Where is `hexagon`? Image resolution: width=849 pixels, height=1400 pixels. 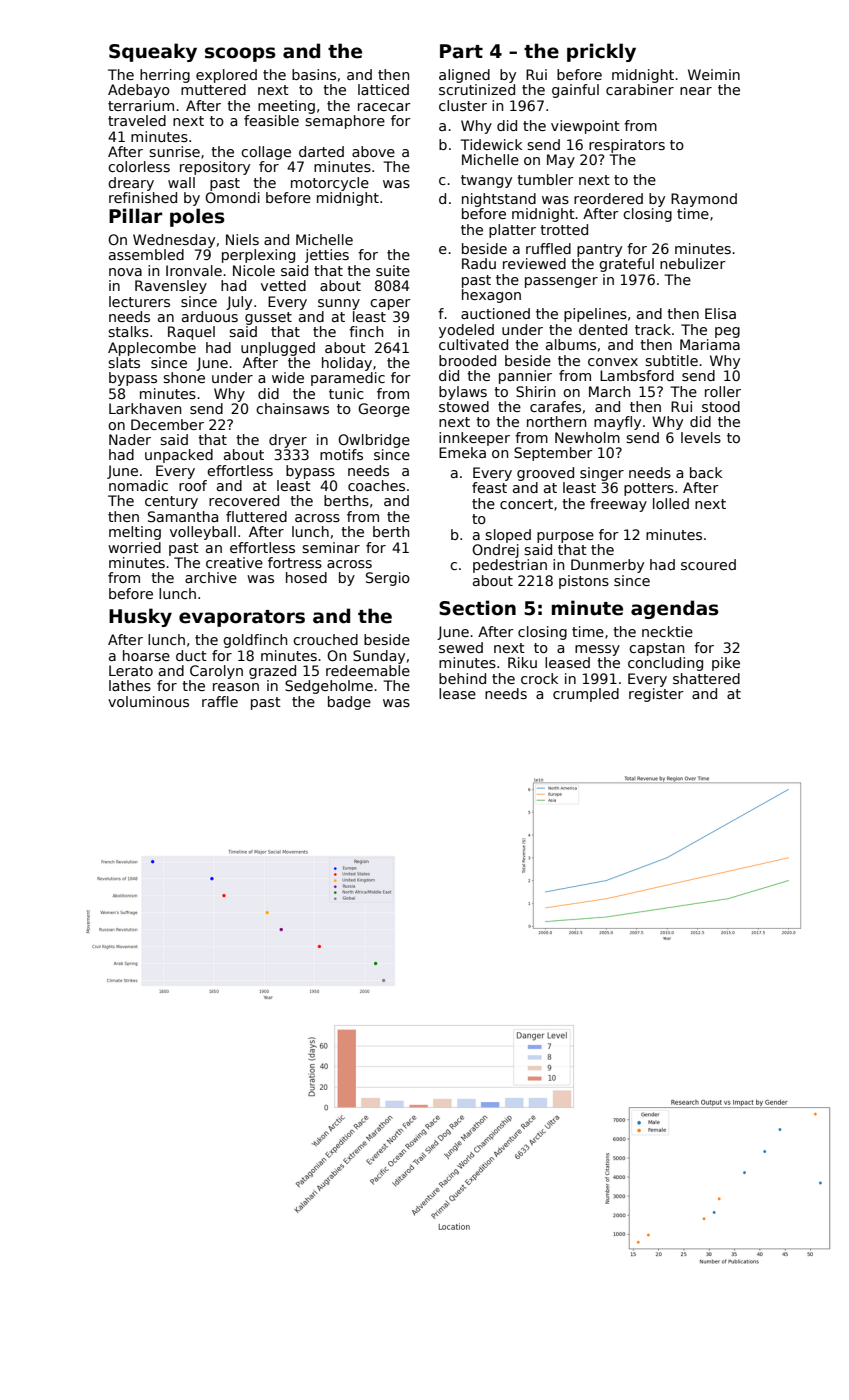
hexagon is located at coordinates (491, 296).
